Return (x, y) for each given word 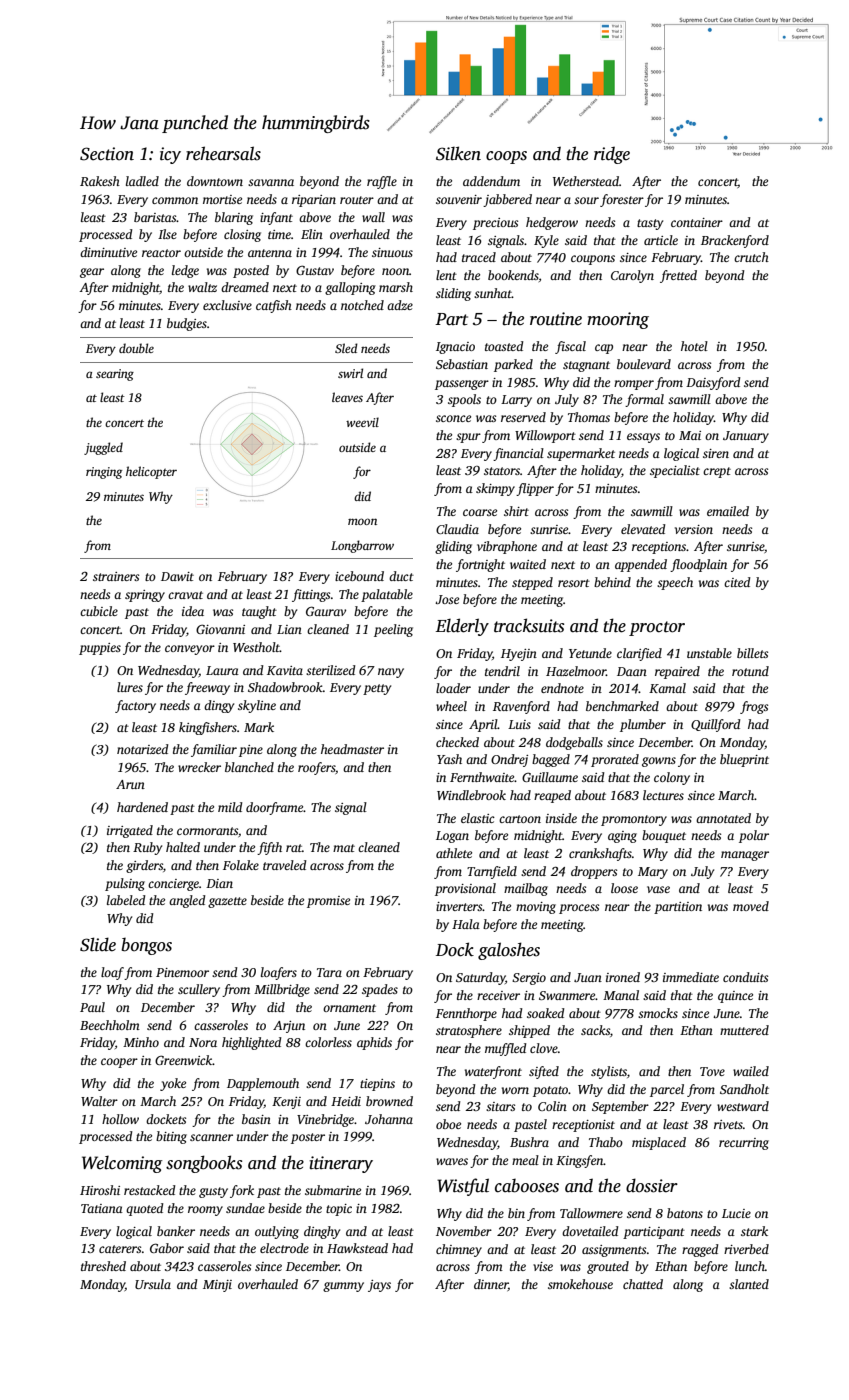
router (357, 200)
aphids (374, 1043)
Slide (98, 944)
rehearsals (223, 153)
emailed (728, 511)
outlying (277, 1232)
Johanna (389, 1119)
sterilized (330, 670)
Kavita (285, 670)
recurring (744, 1144)
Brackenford (735, 241)
